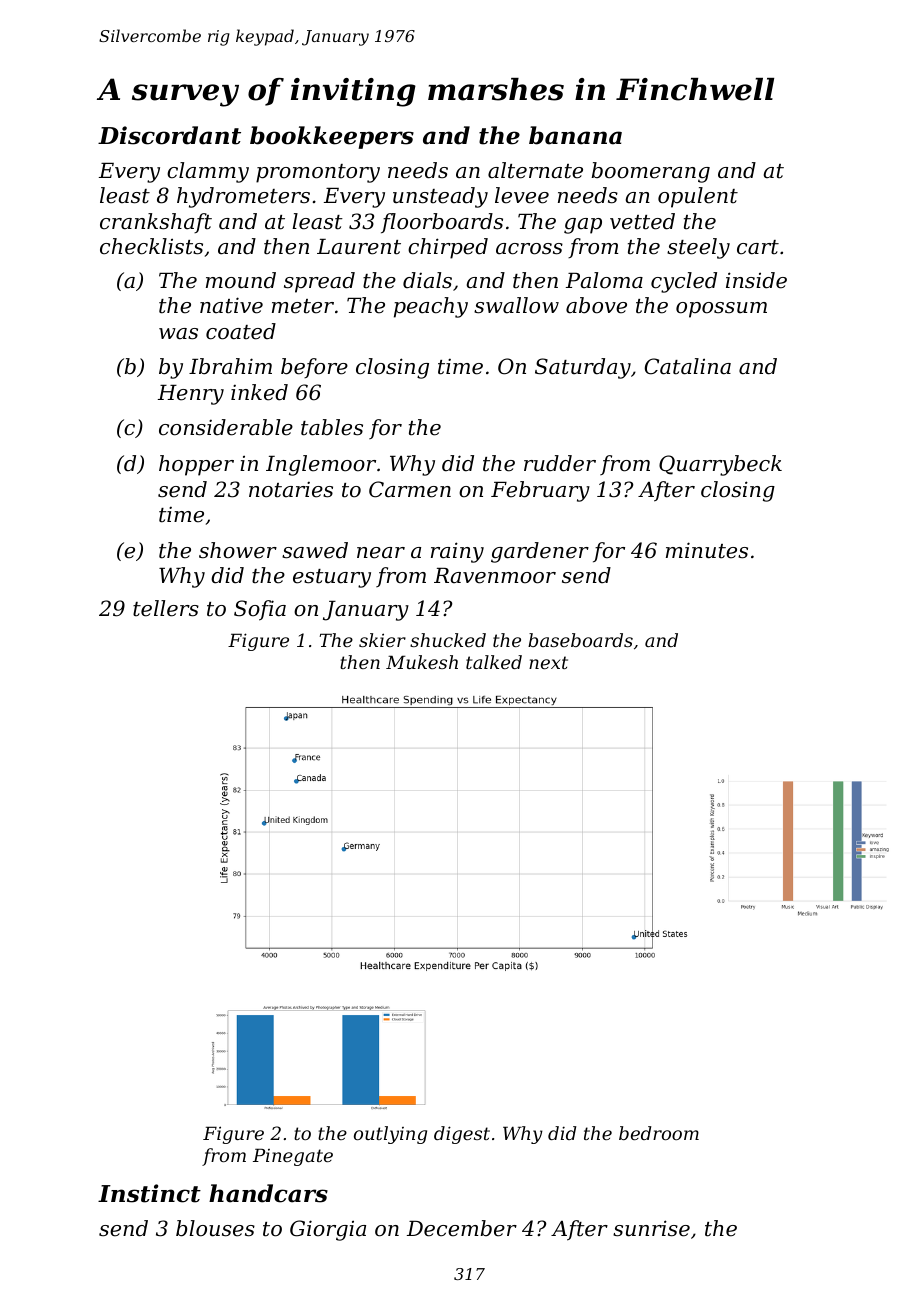 Image resolution: width=908 pixels, height=1316 pixels. Describe the element at coordinates (560, 463) in the document. I see `rudder` at that location.
